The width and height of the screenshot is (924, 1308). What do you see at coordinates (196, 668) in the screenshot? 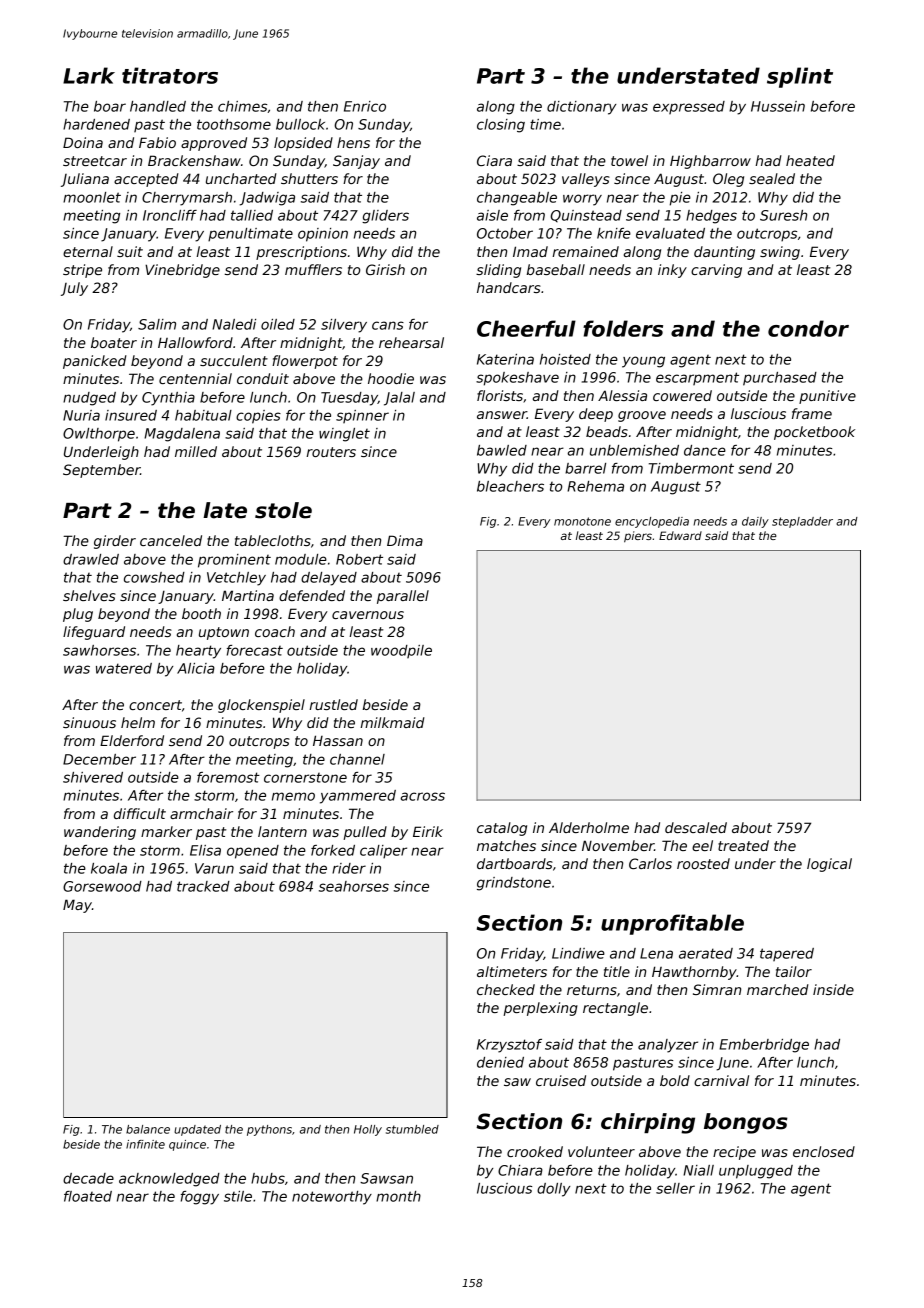
I see `Alicia` at bounding box center [196, 668].
